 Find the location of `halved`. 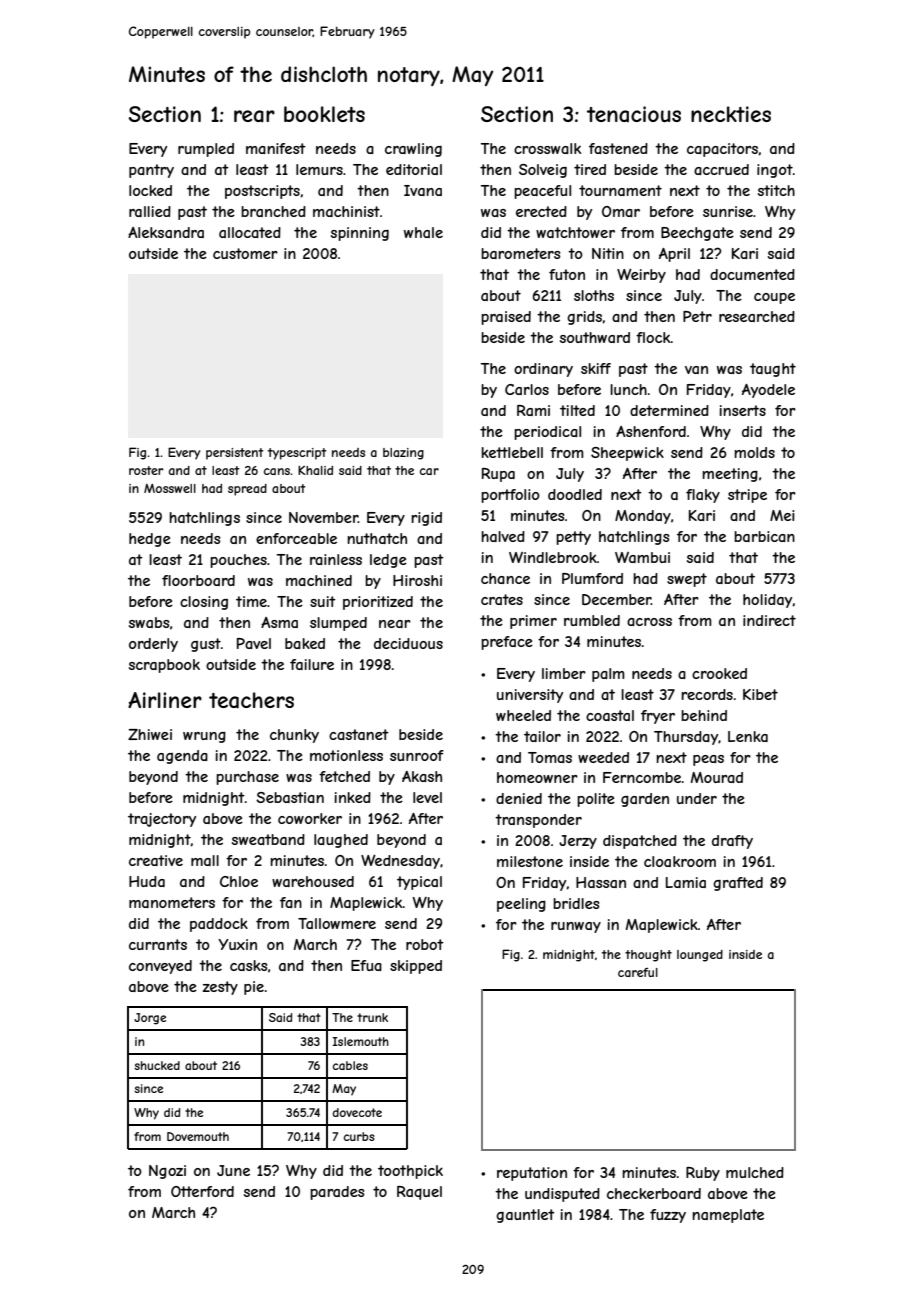

halved is located at coordinates (503, 536).
